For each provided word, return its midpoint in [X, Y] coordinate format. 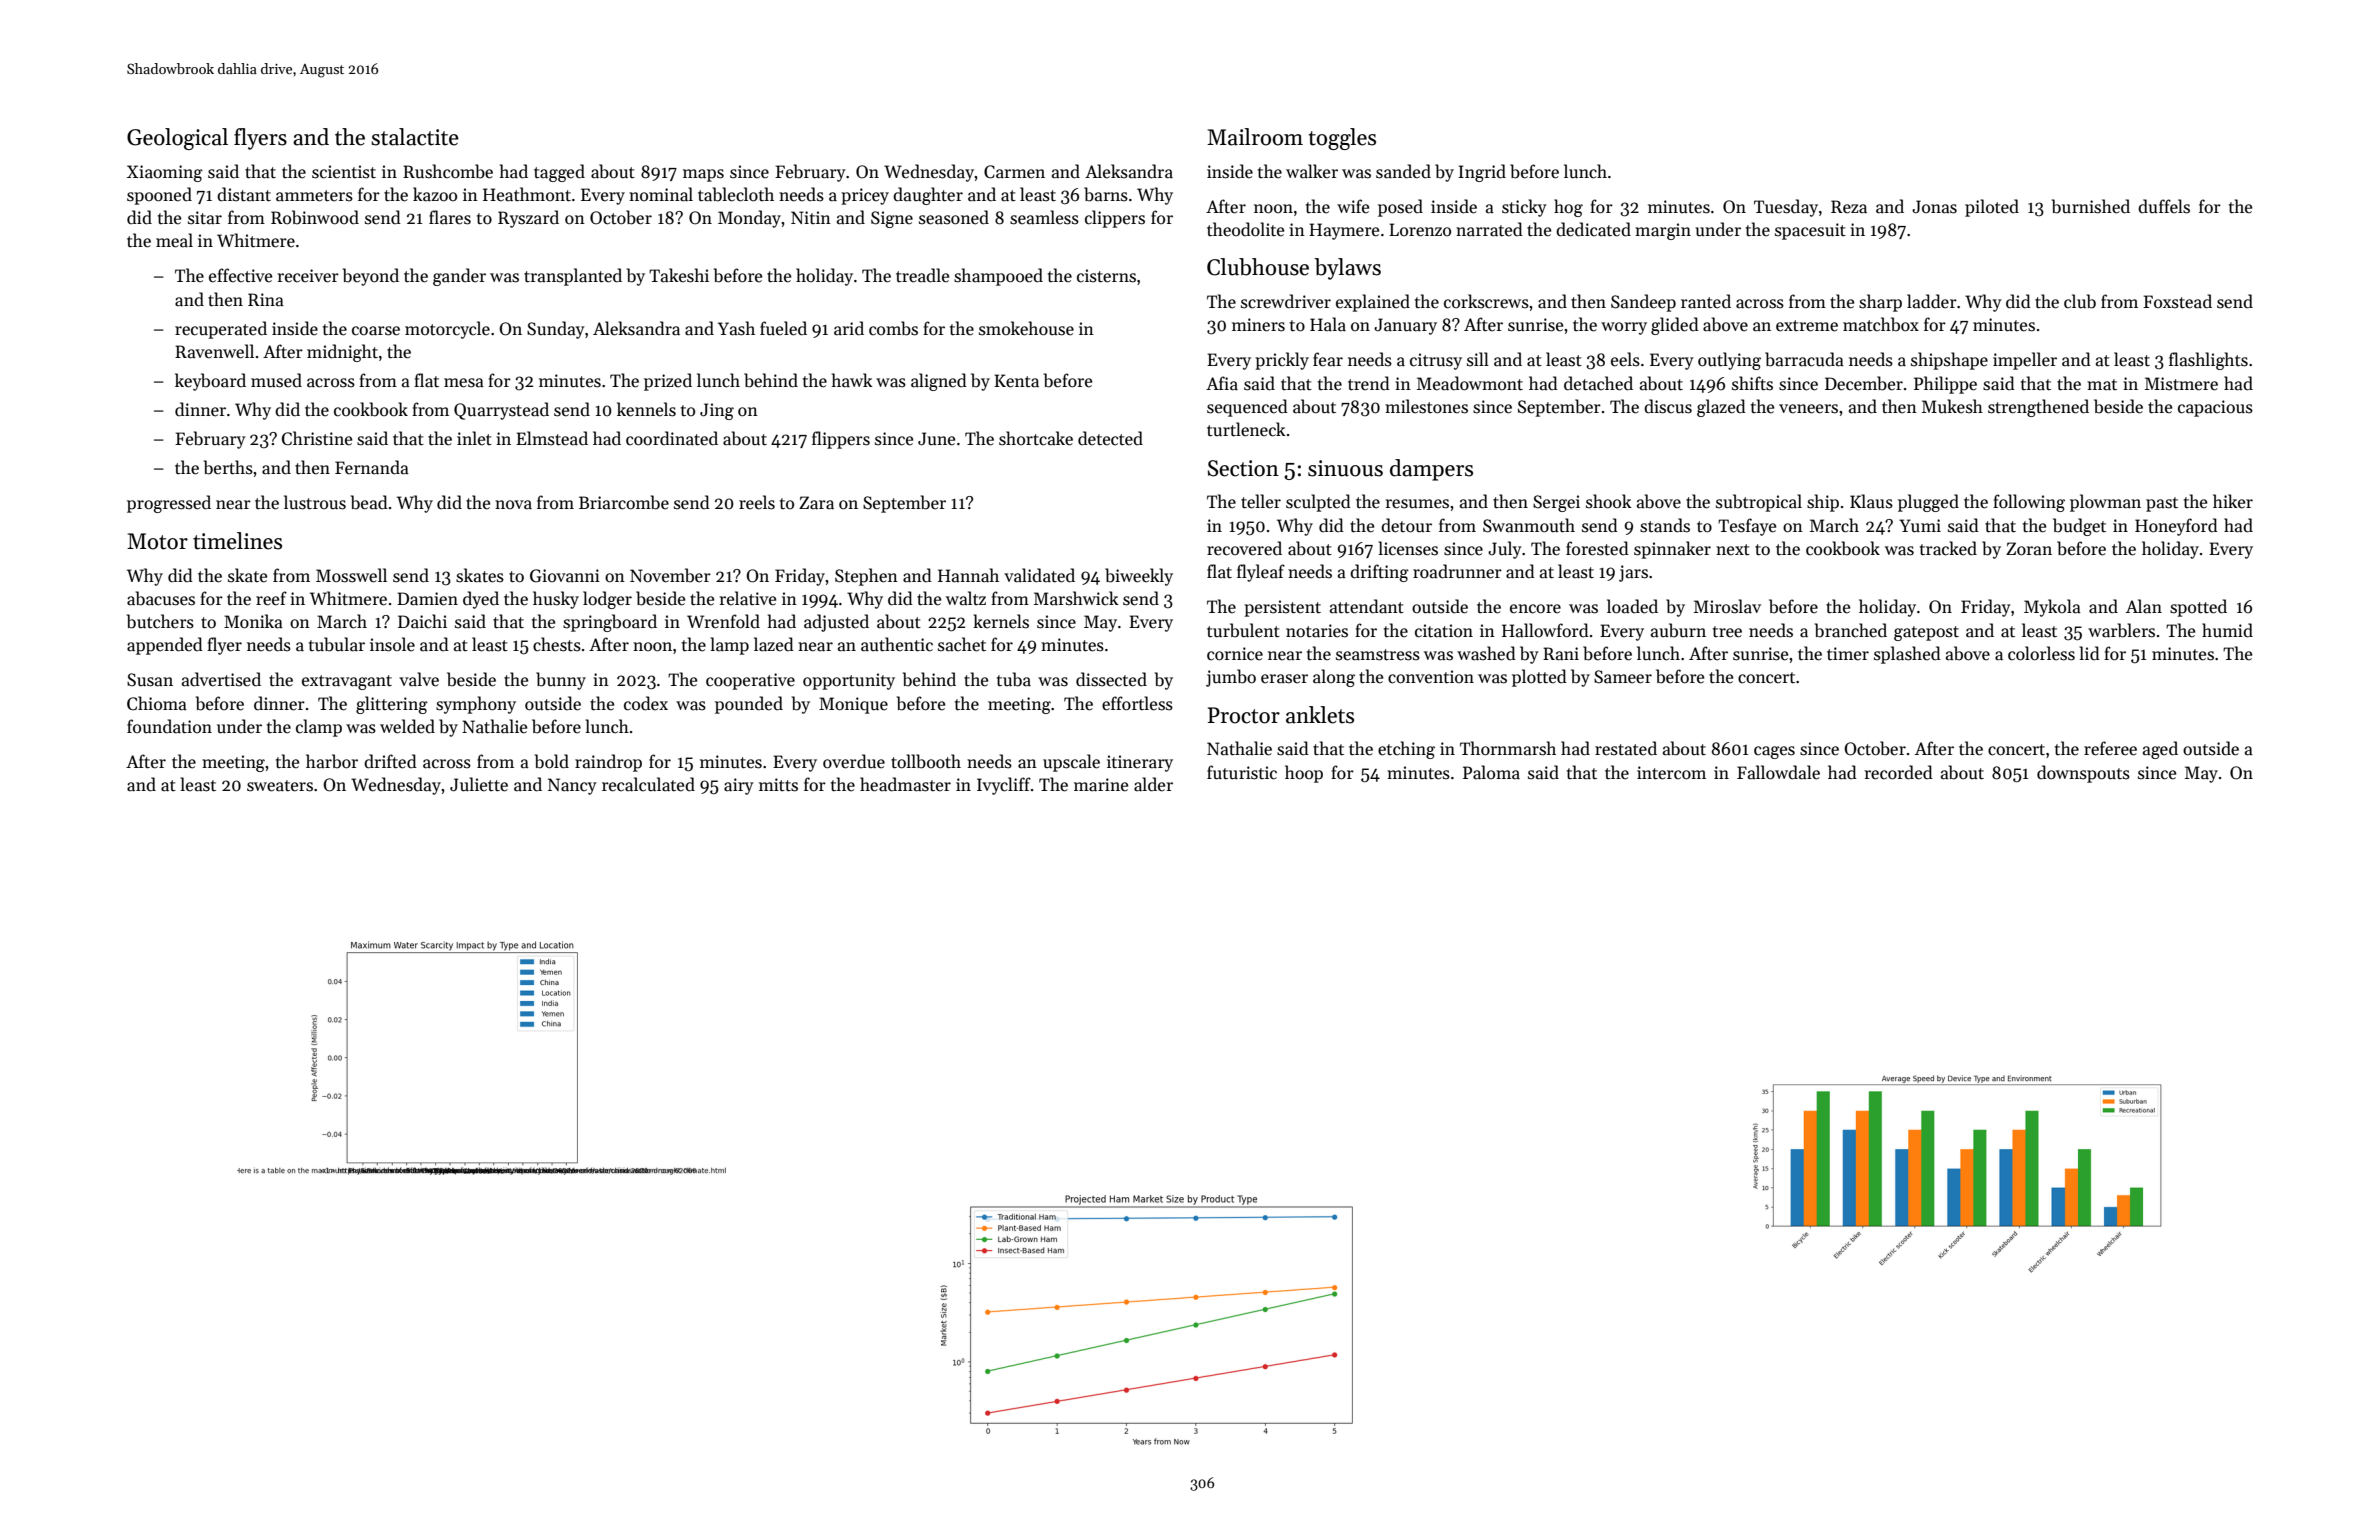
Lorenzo [1420, 230]
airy [739, 786]
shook [1609, 501]
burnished [2091, 206]
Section [1243, 468]
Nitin [811, 218]
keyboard [210, 382]
